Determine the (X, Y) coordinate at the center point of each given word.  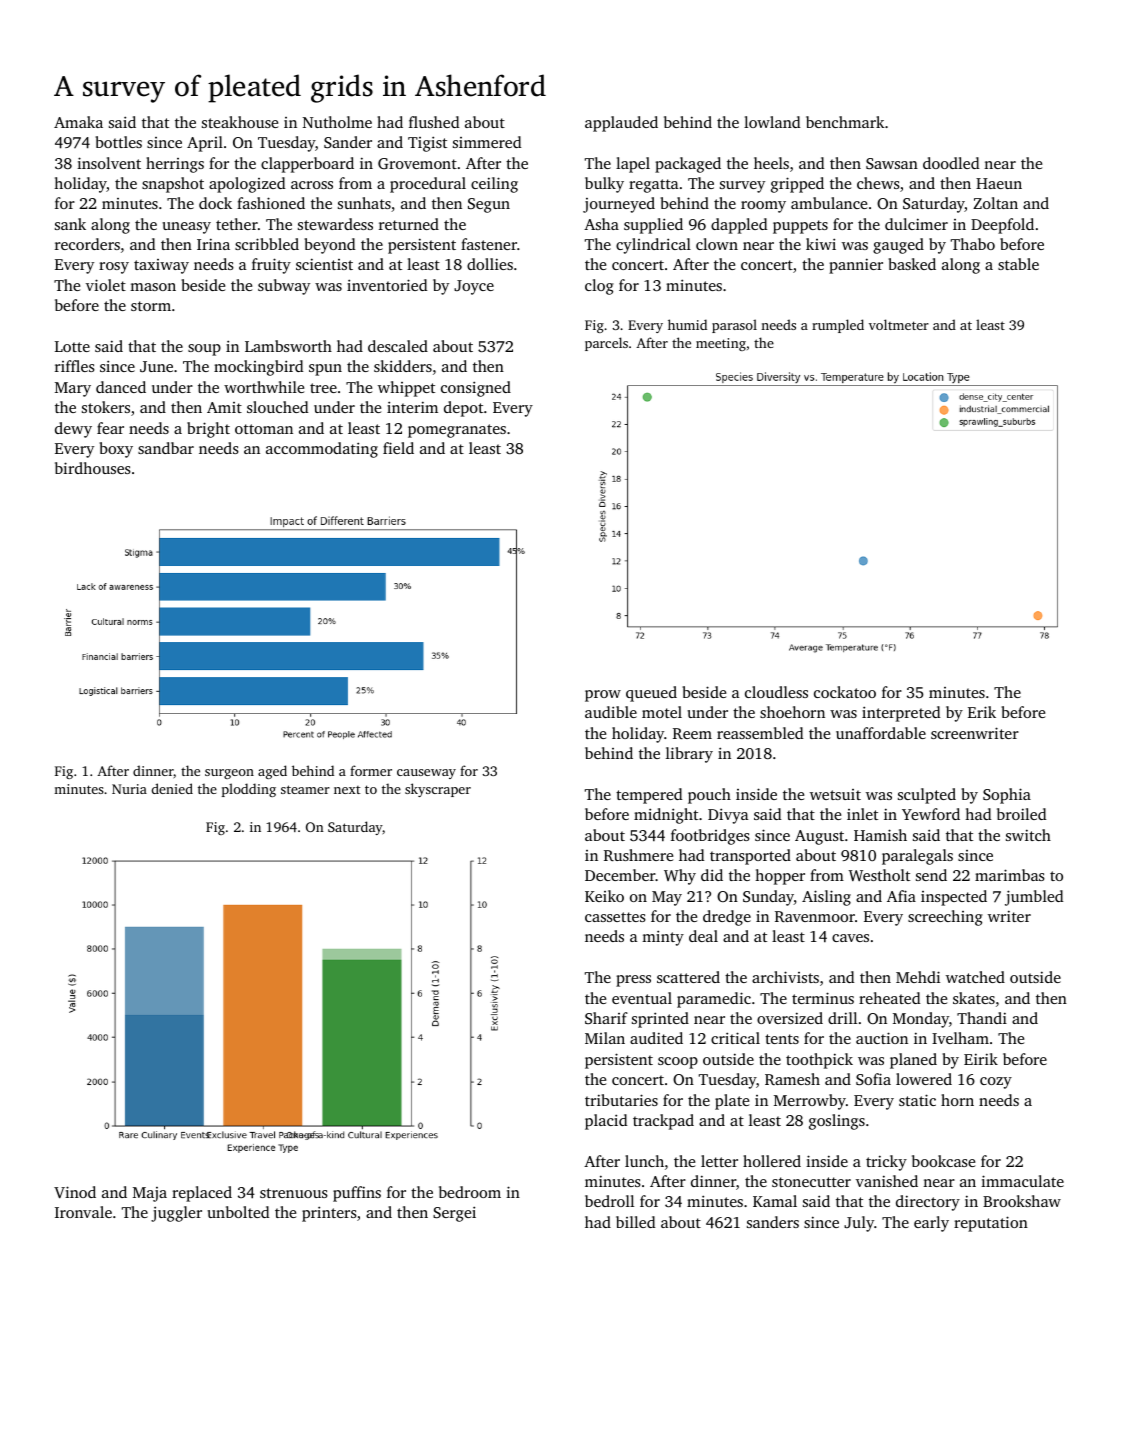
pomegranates (457, 431)
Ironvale (83, 1212)
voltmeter (899, 324)
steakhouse (240, 122)
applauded (621, 124)
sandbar (166, 448)
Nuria (129, 789)
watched (975, 977)
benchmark (845, 122)
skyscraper (438, 790)
